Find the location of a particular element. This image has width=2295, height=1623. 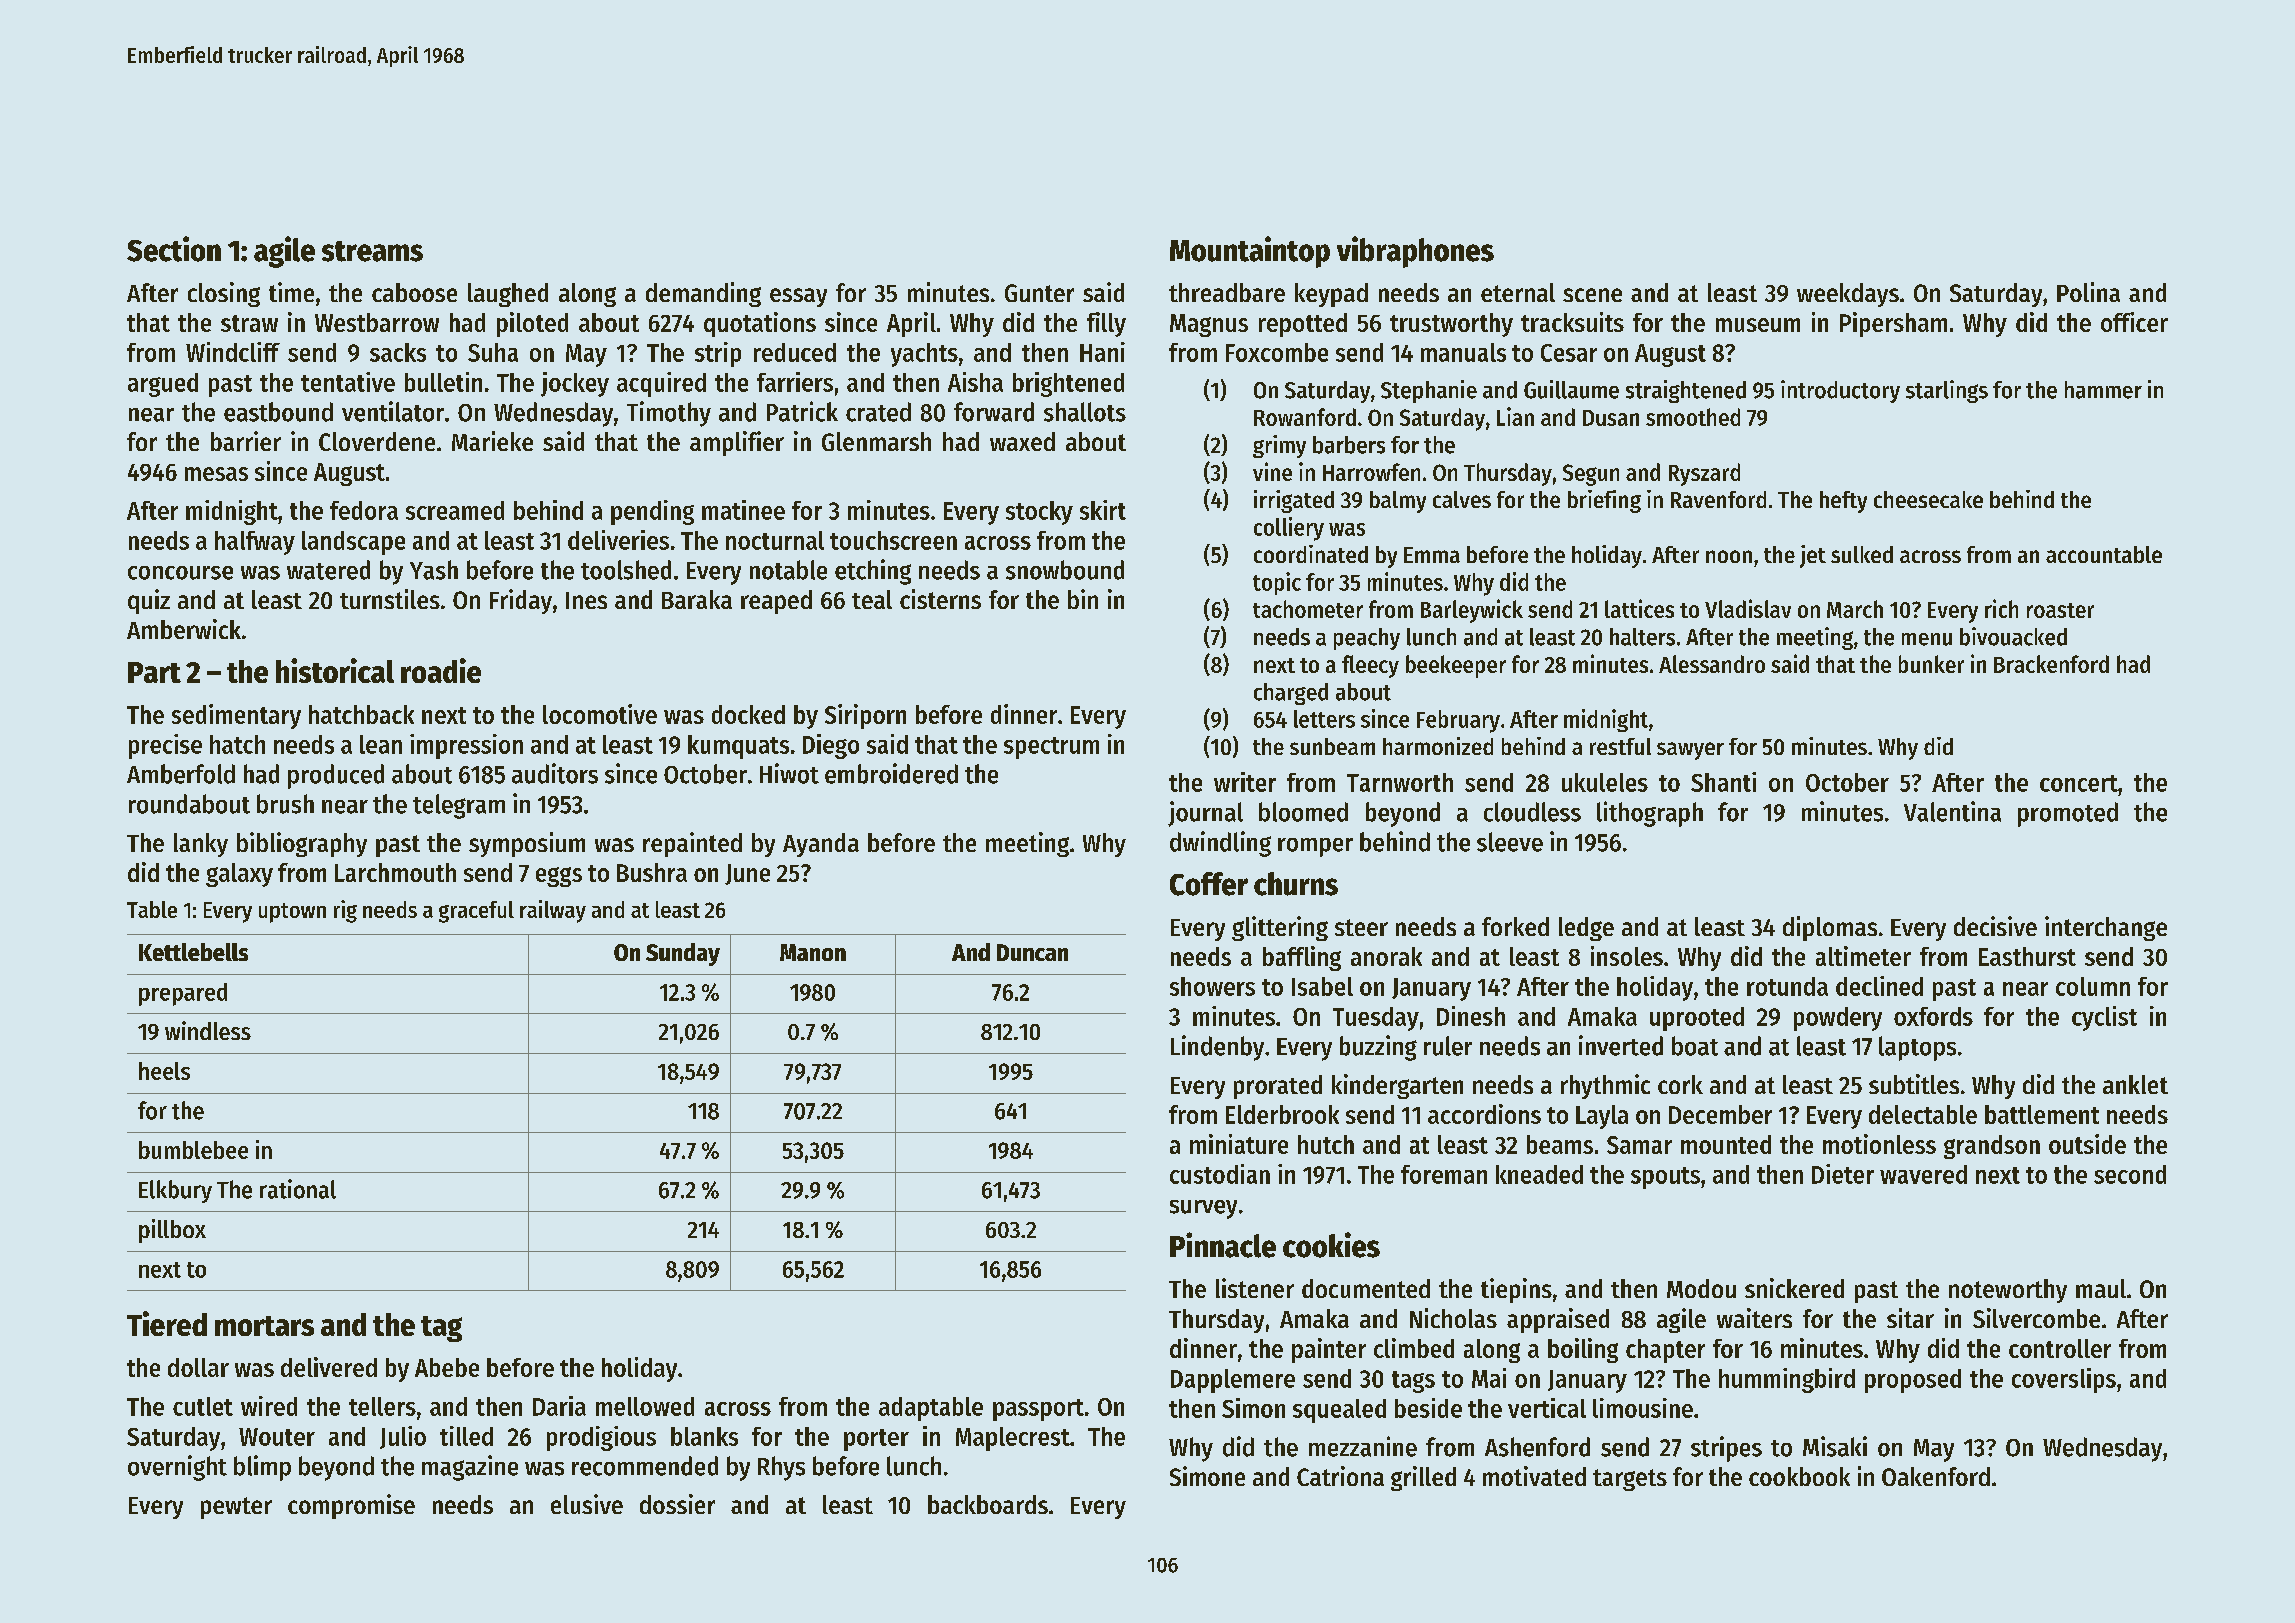

Oakenford is located at coordinates (1936, 1476).
